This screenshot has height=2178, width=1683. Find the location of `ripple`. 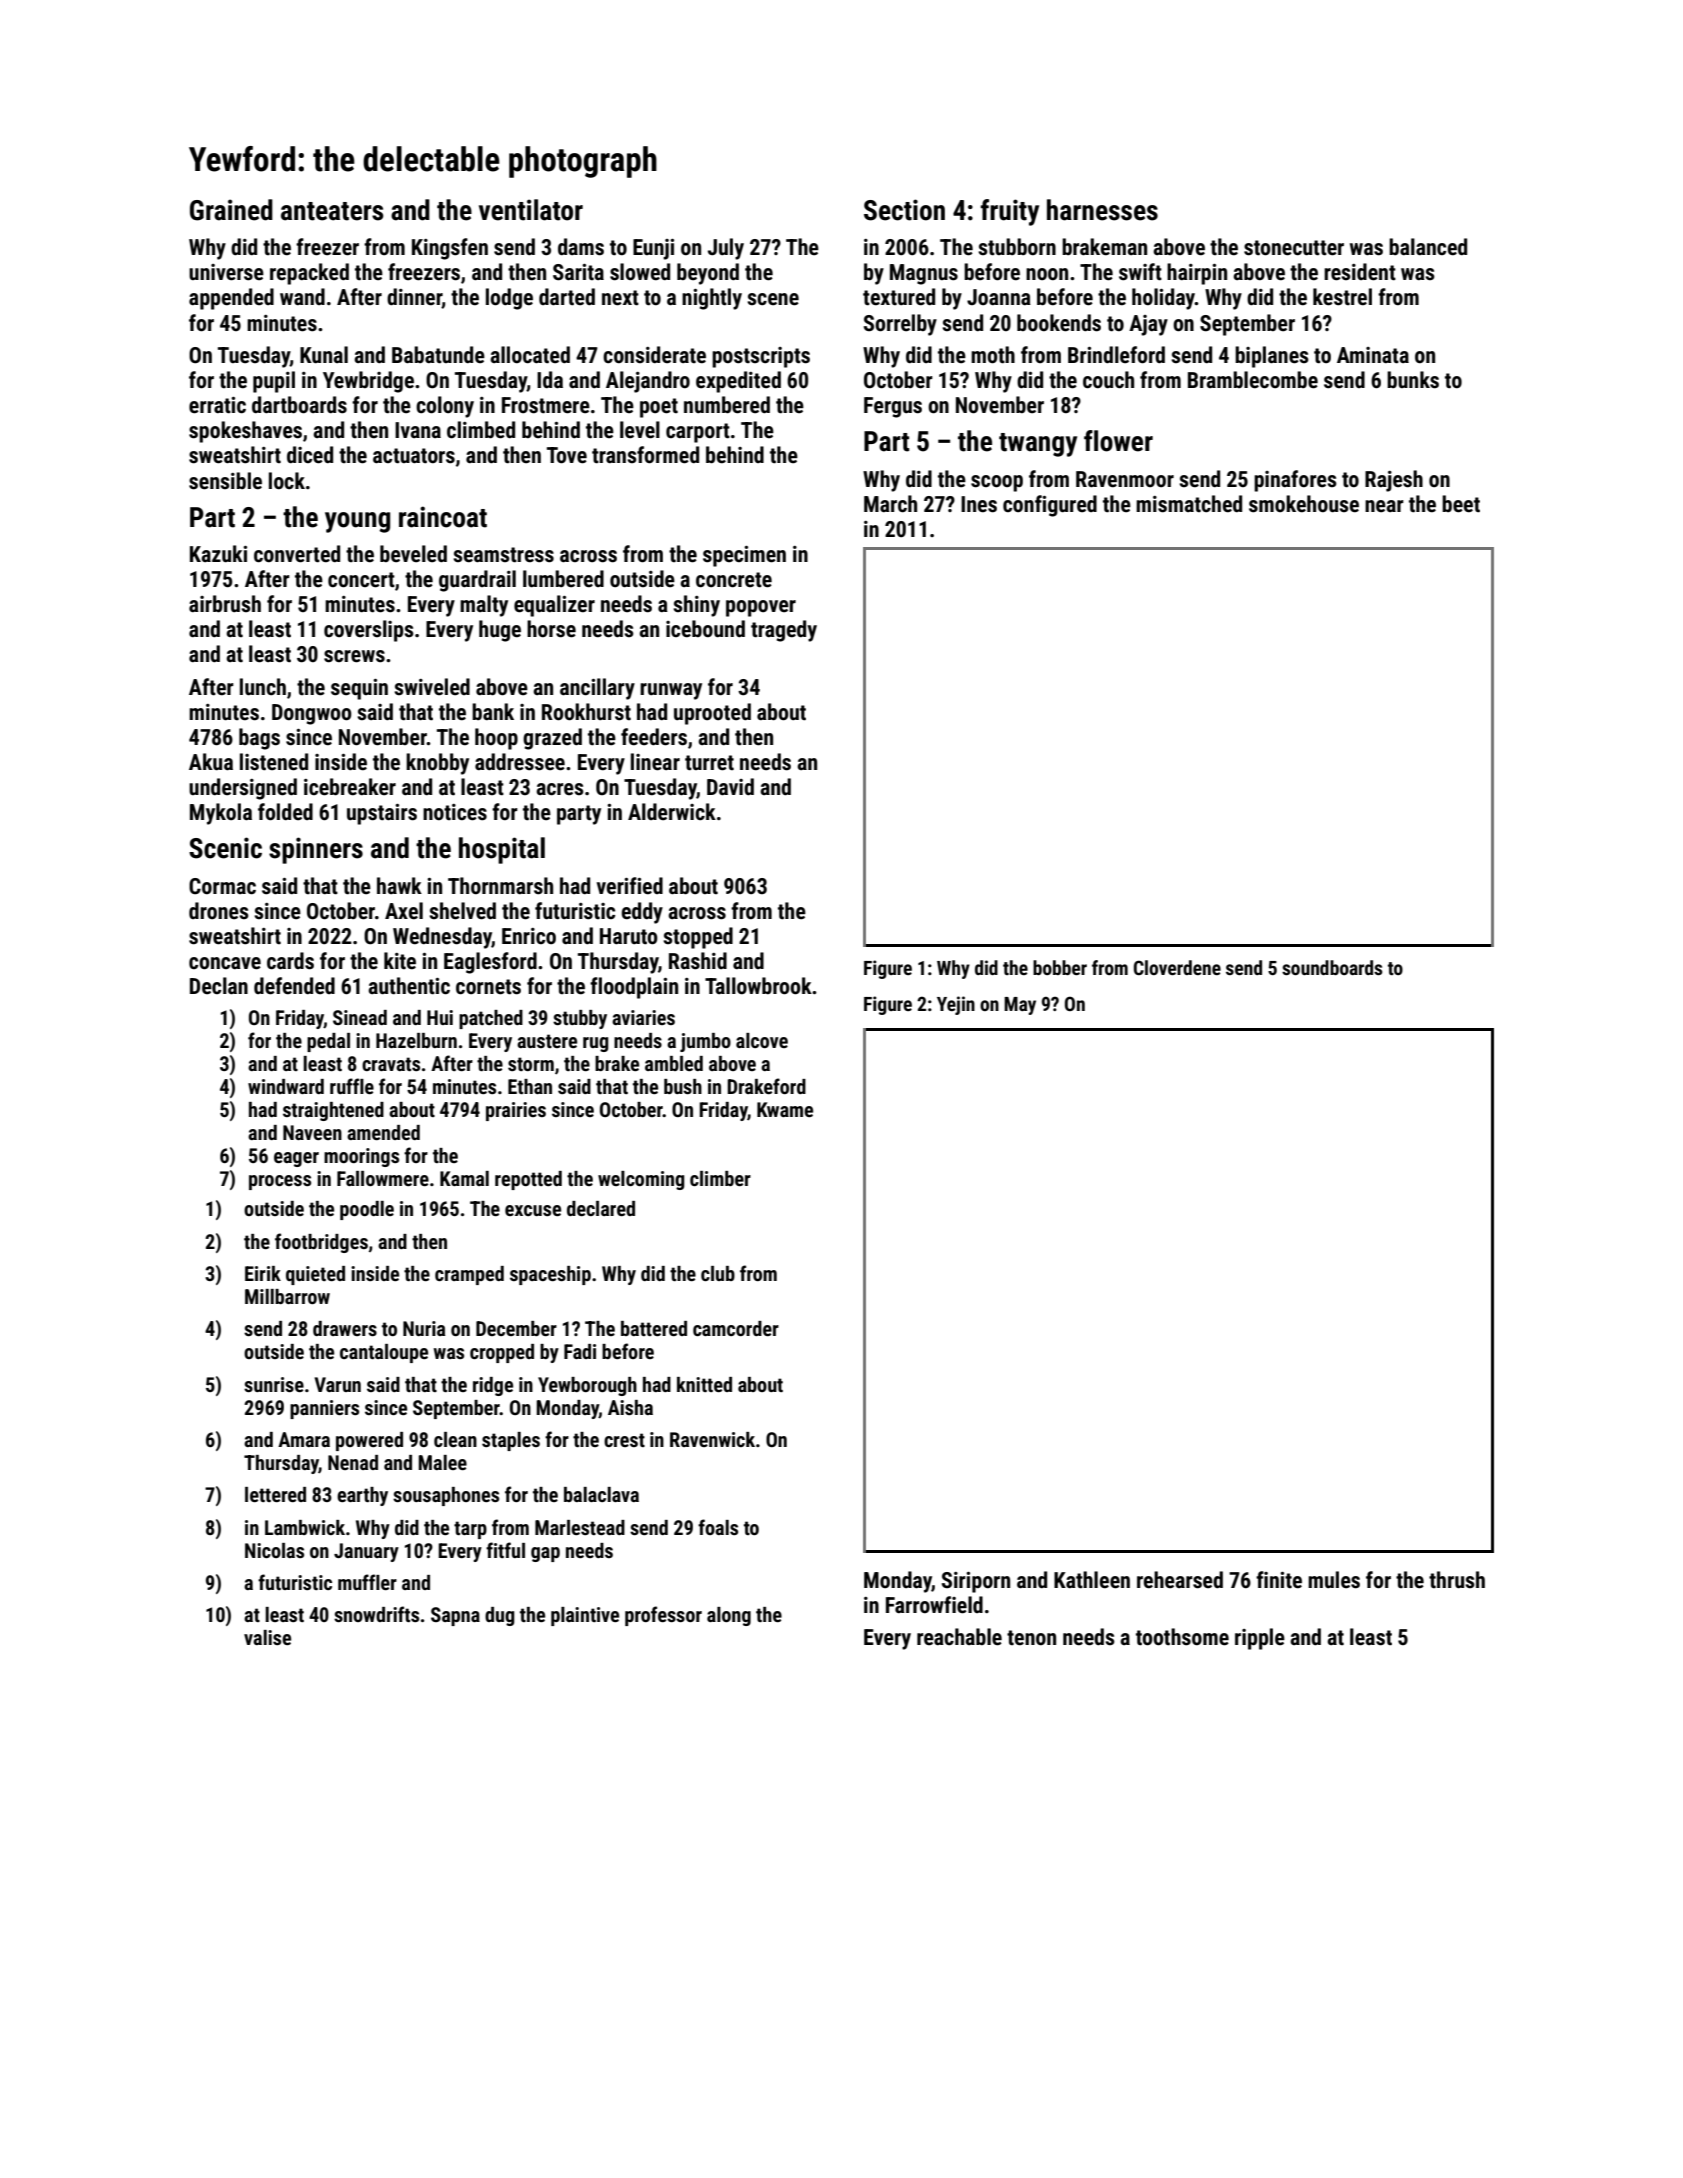

ripple is located at coordinates (1260, 1639).
